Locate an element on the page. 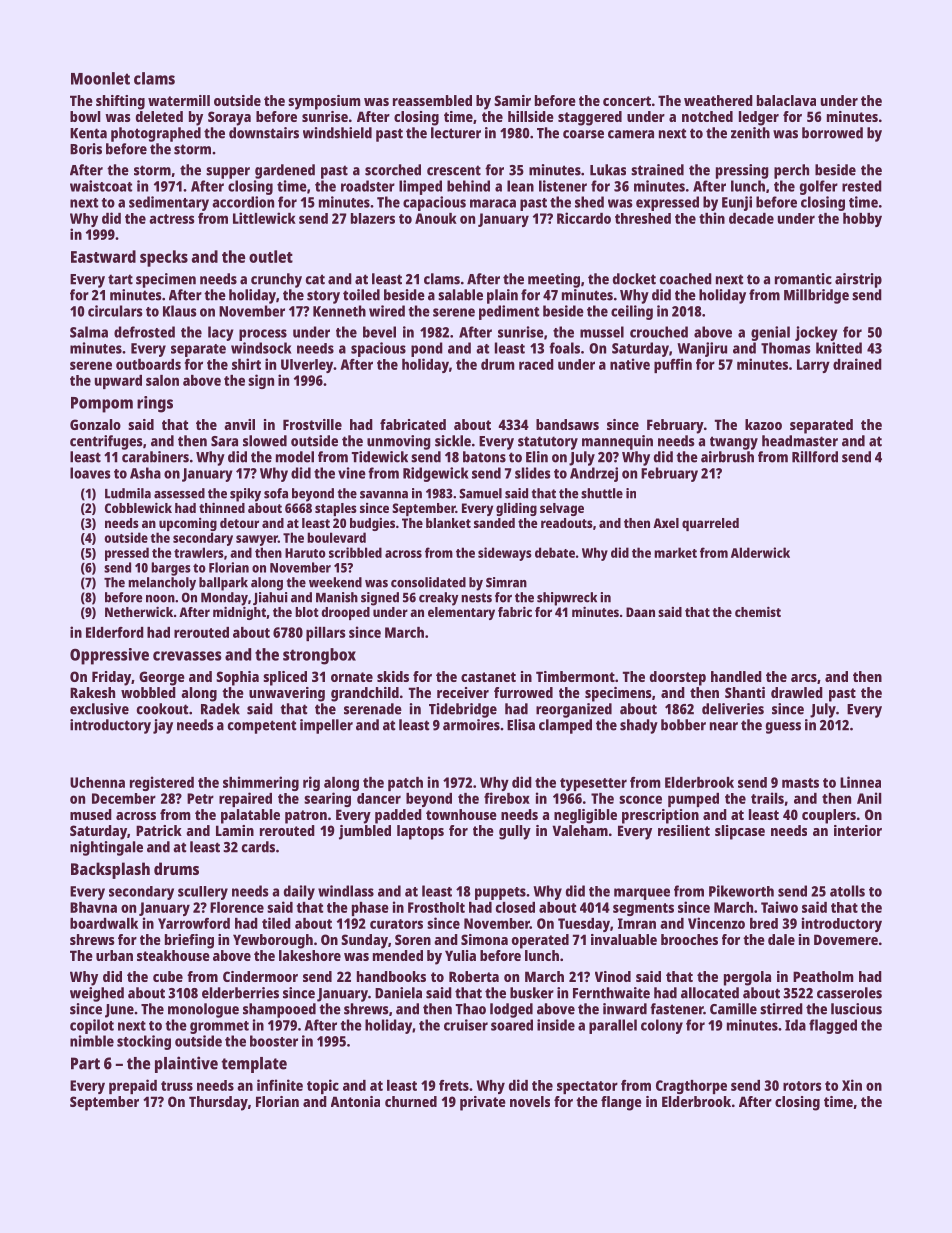 This document has width=952, height=1233. concert is located at coordinates (627, 101).
